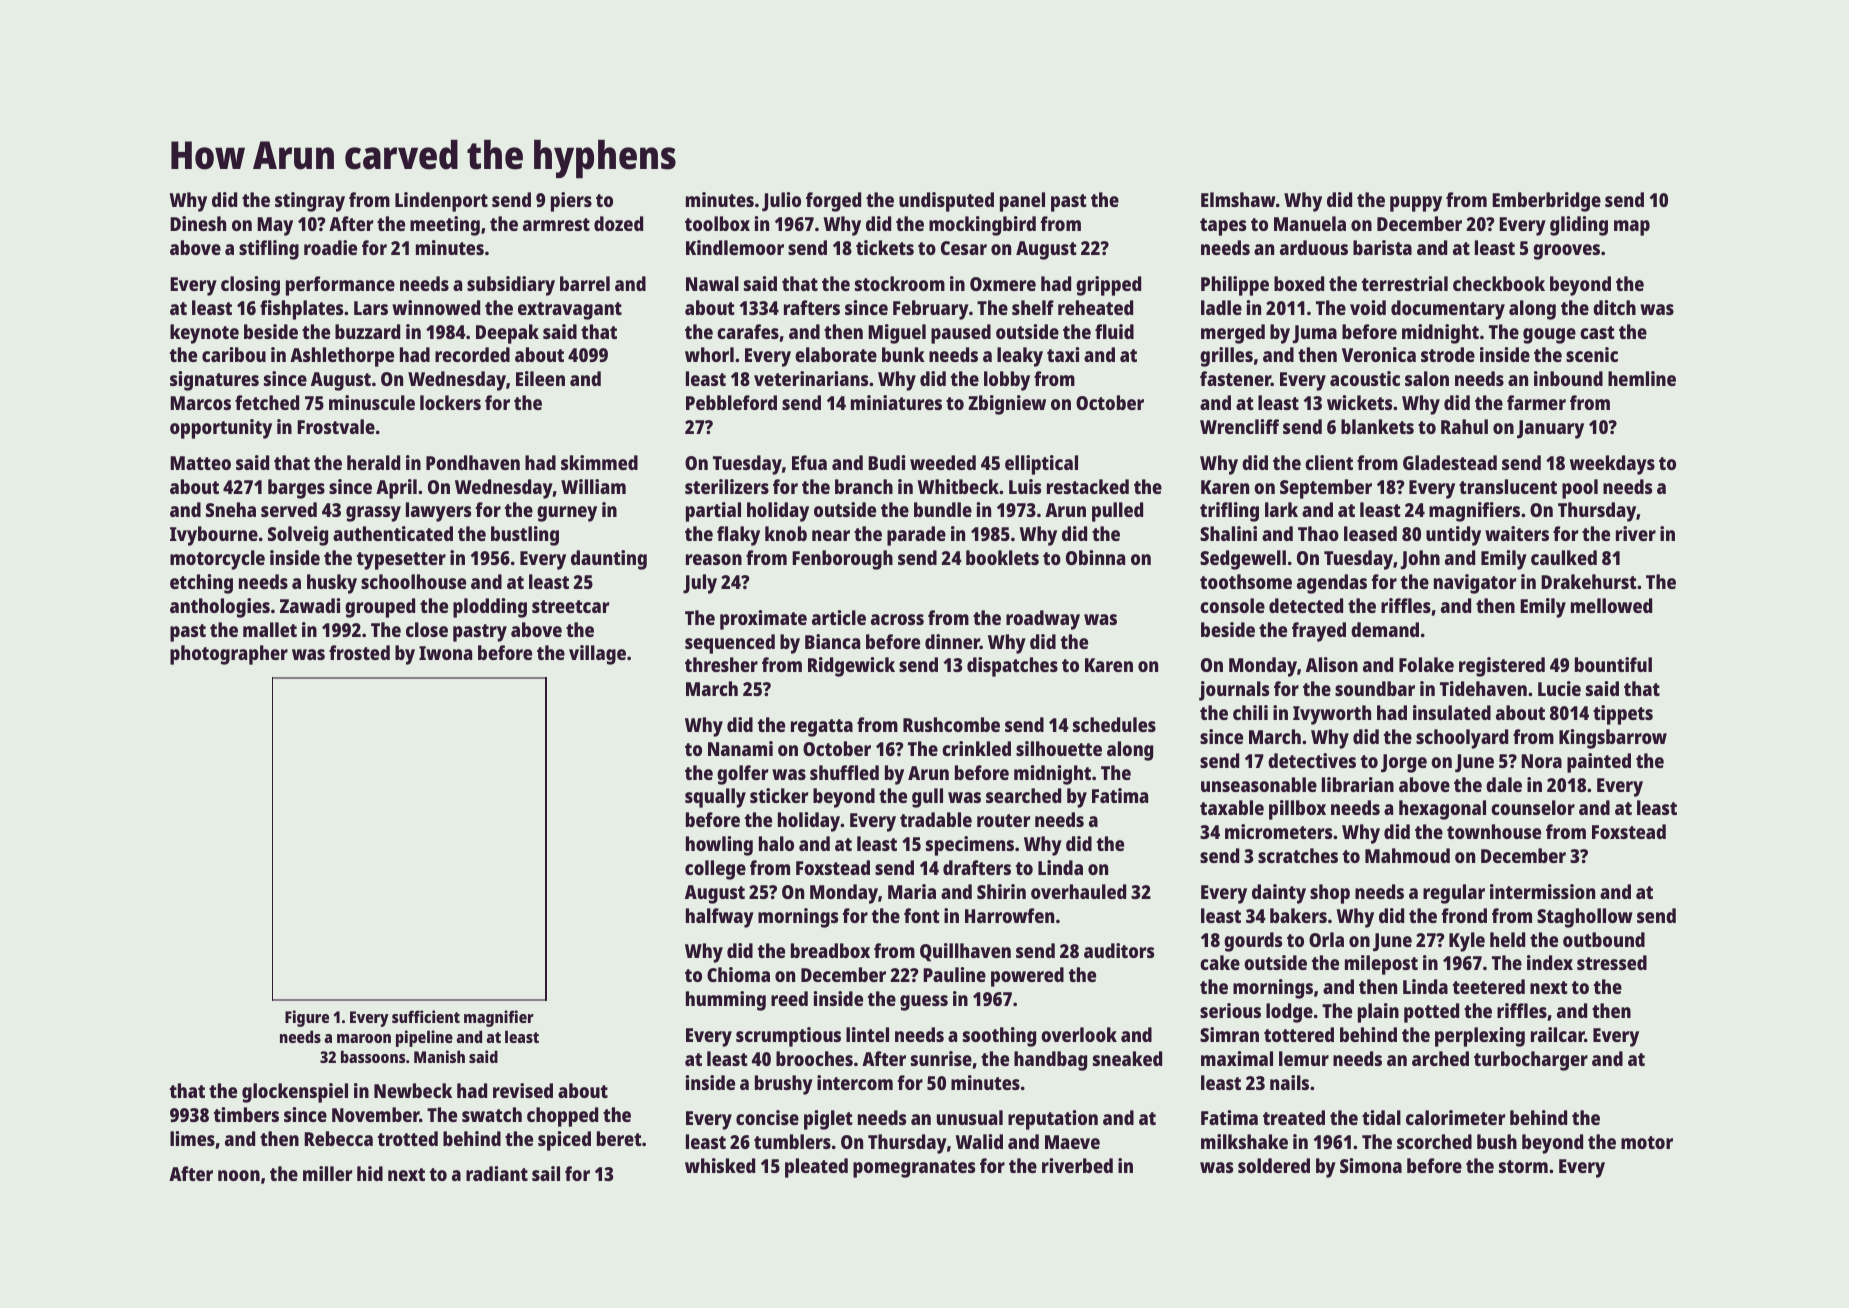  What do you see at coordinates (204, 334) in the image?
I see `keynote` at bounding box center [204, 334].
